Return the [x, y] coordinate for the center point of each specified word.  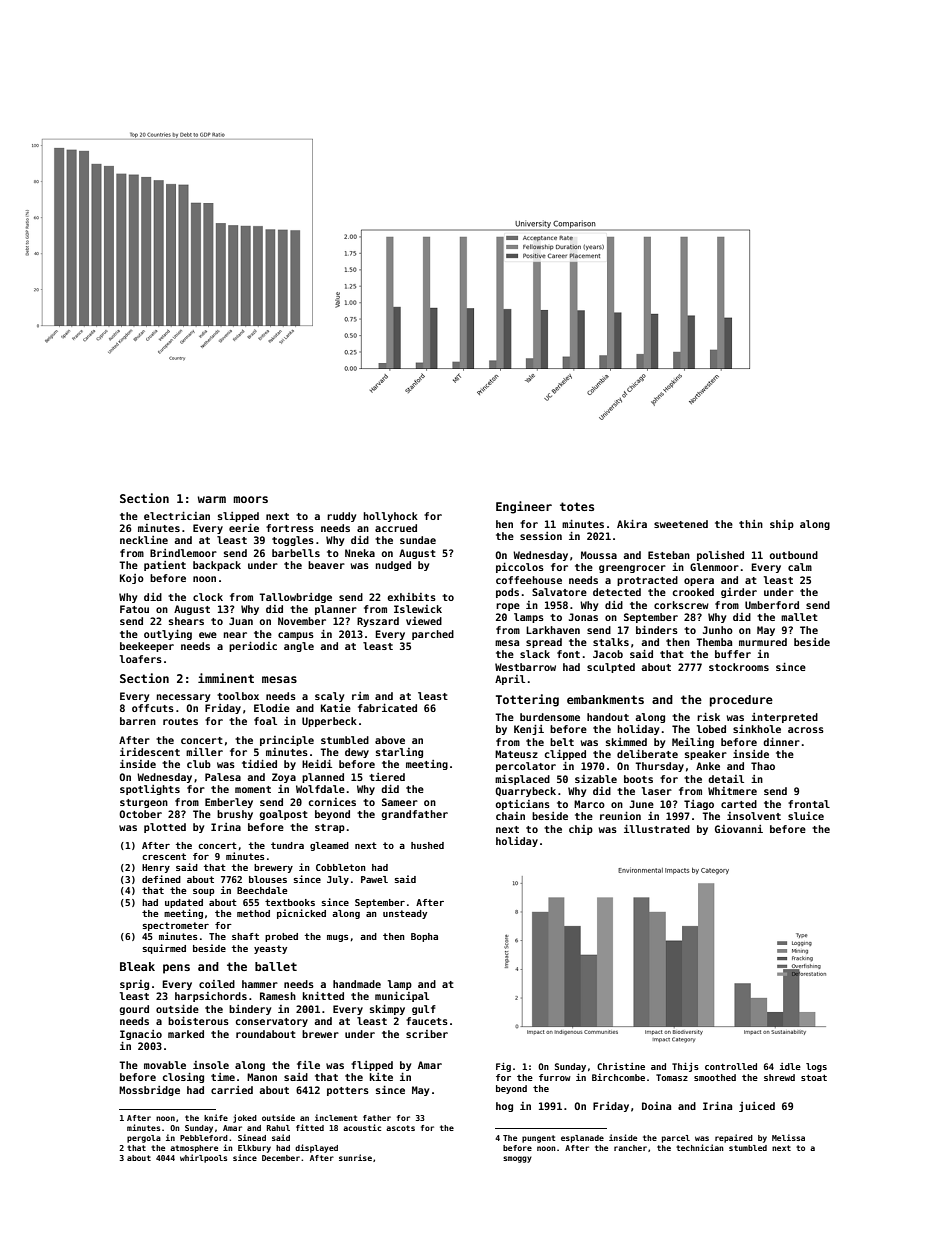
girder [739, 593]
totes [577, 506]
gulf [424, 1010]
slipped [238, 517]
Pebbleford [204, 1138]
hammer [260, 984]
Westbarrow [525, 667]
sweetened [681, 524]
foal [265, 721]
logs [816, 1067]
